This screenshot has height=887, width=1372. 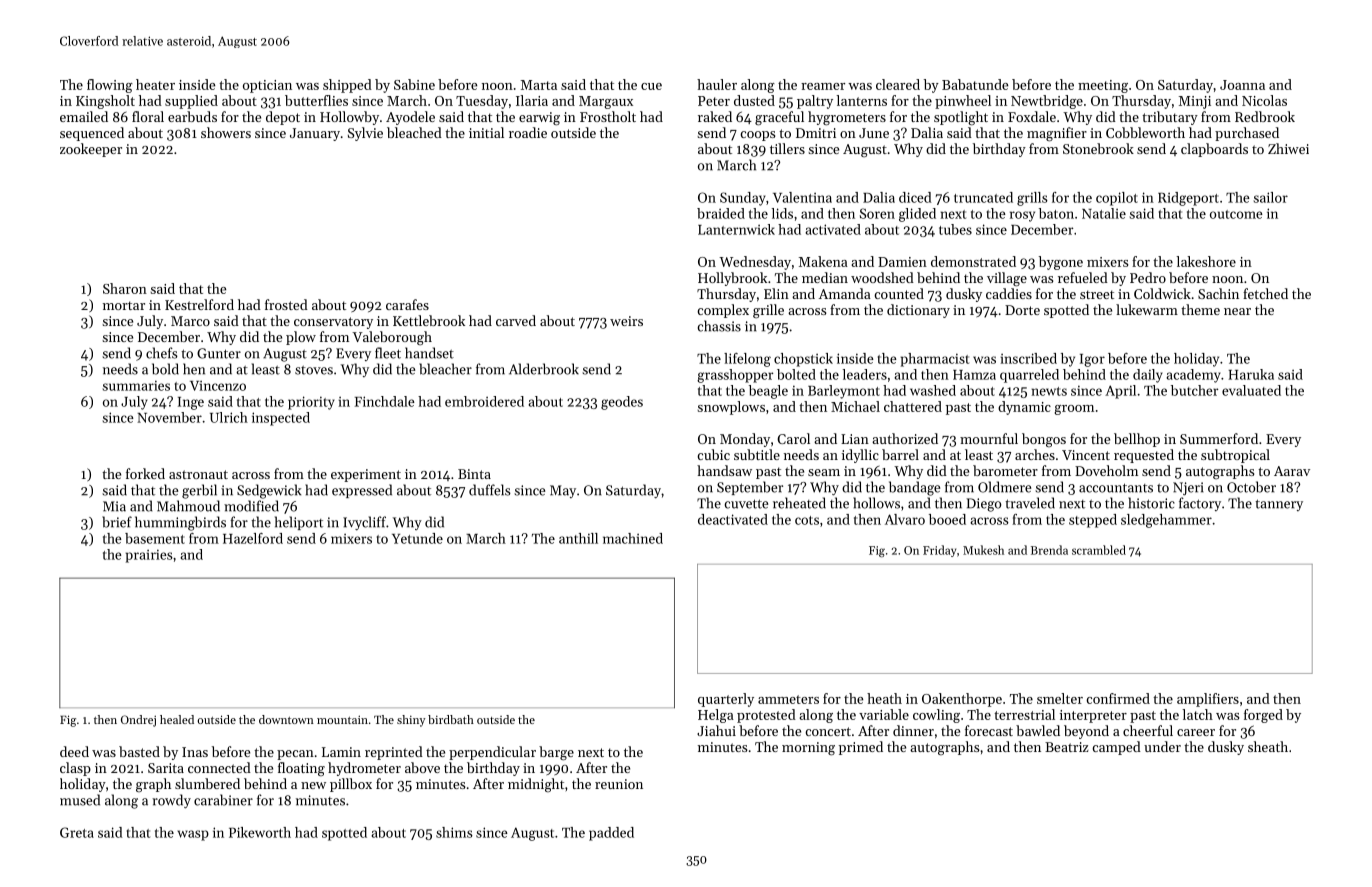 I want to click on lifelong, so click(x=747, y=360).
